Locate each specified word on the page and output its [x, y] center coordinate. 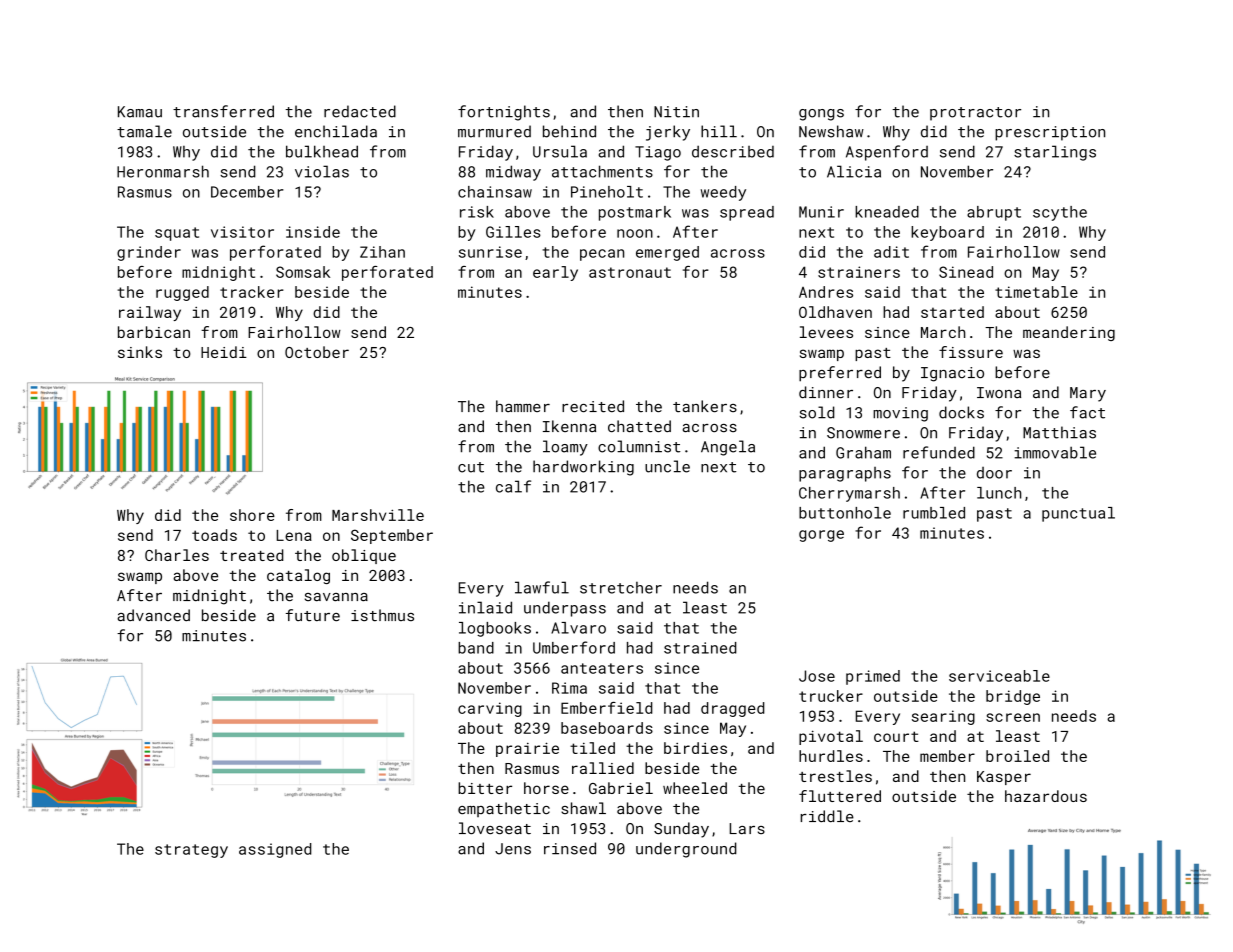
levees [826, 332]
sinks [140, 352]
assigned [275, 850]
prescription [1050, 133]
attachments [602, 171]
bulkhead [322, 151]
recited [593, 406]
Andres [826, 292]
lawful [542, 587]
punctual [1078, 514]
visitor [242, 232]
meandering [1069, 333]
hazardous [1046, 796]
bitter [485, 788]
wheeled [695, 788]
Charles [177, 555]
